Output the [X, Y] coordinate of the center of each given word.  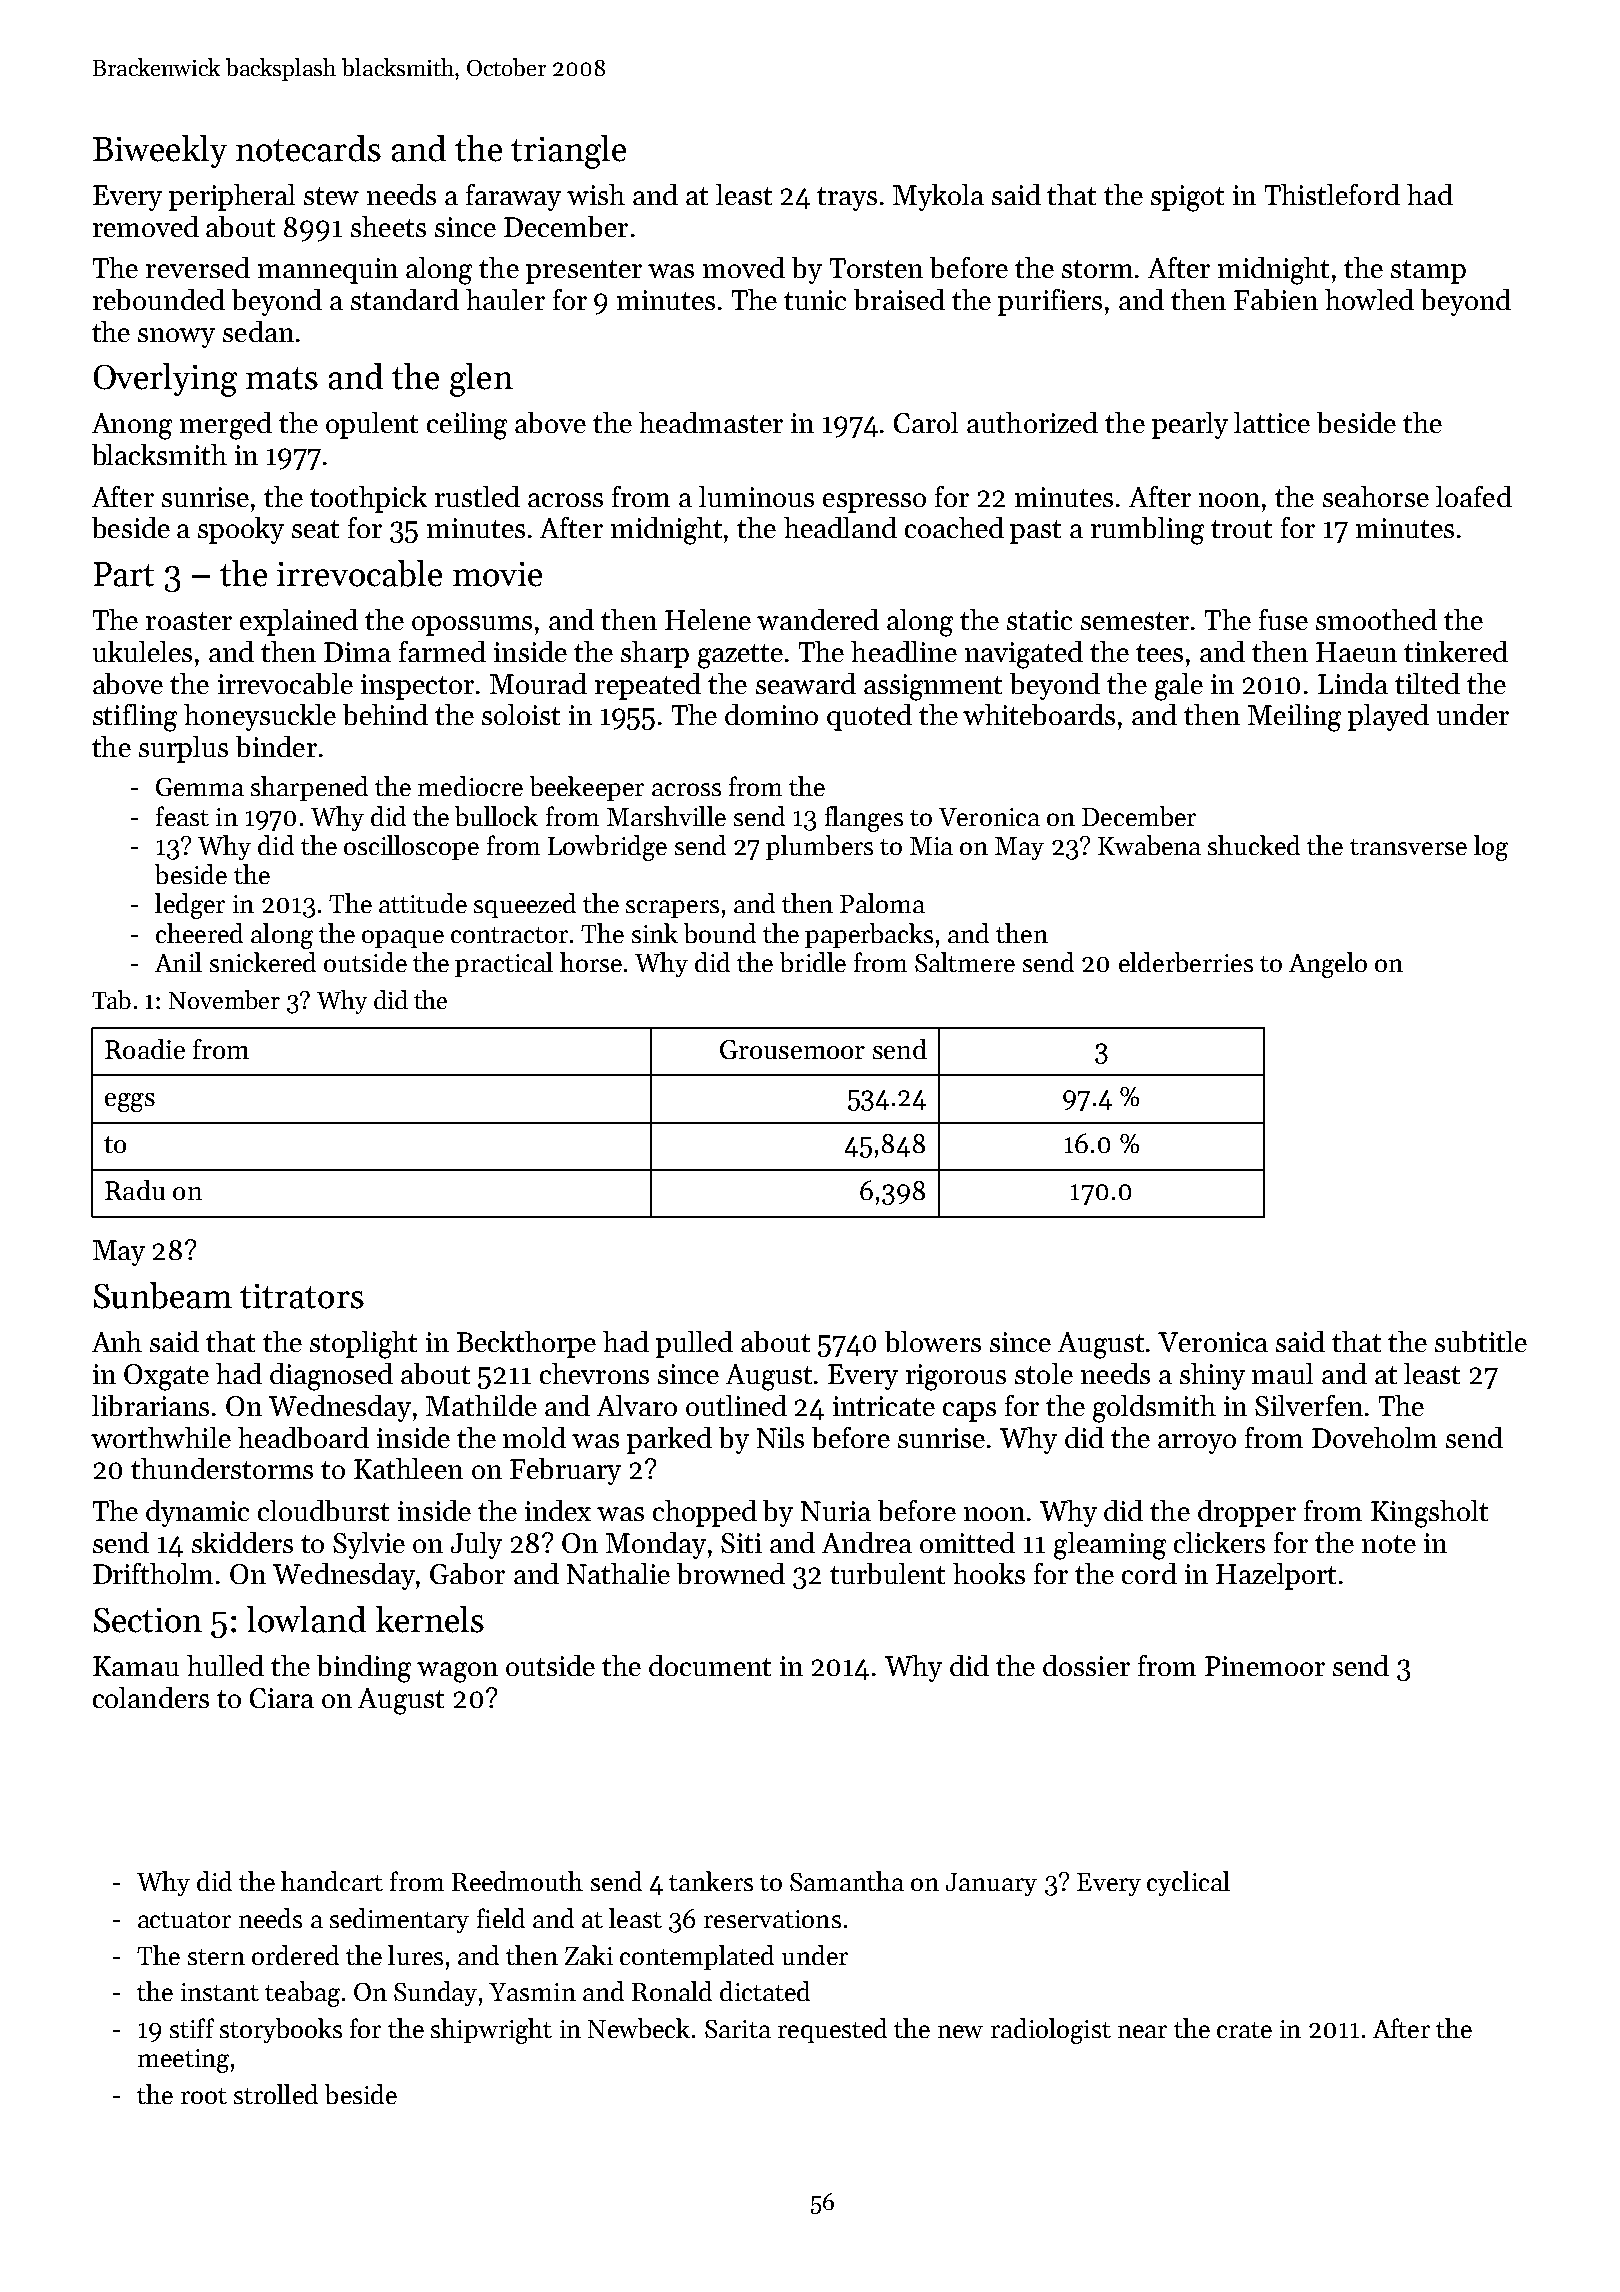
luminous [756, 496]
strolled [276, 2094]
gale [1179, 687]
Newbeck [639, 2028]
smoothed [1376, 619]
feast [182, 816]
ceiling [467, 426]
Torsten [876, 268]
